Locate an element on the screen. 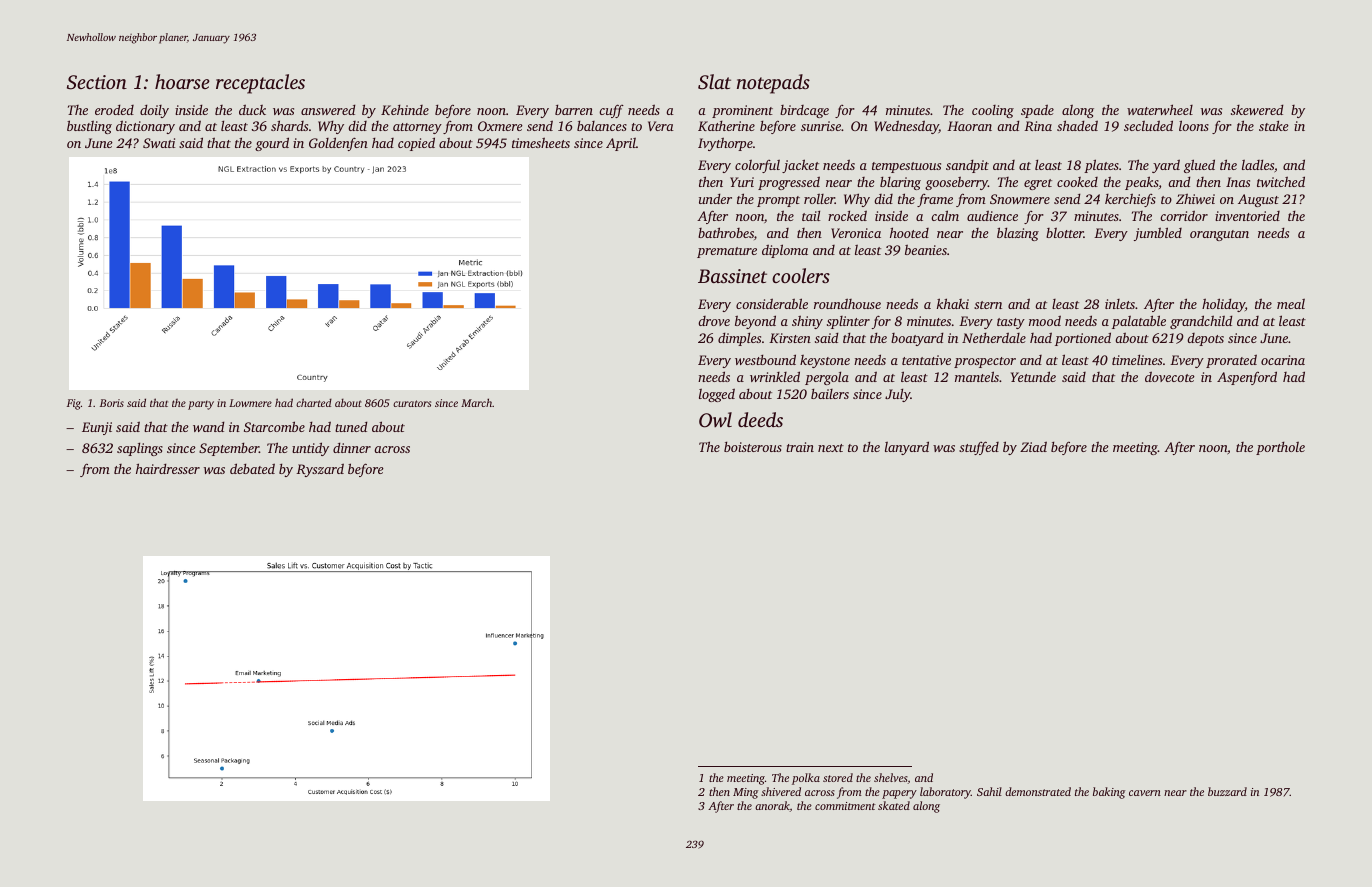 The height and width of the screenshot is (887, 1372). receptacles is located at coordinates (260, 84).
